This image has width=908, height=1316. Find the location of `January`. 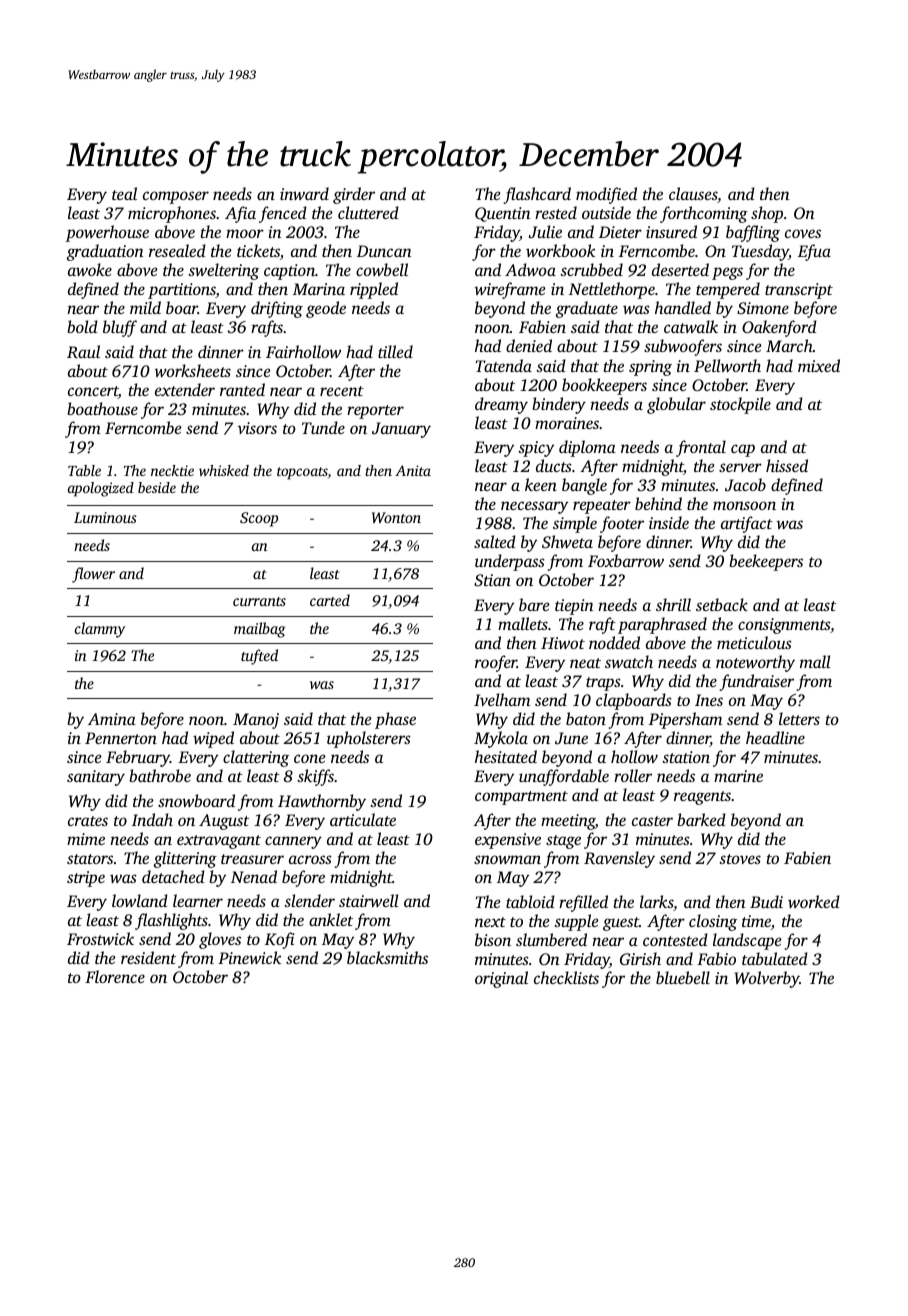

January is located at coordinates (401, 430).
